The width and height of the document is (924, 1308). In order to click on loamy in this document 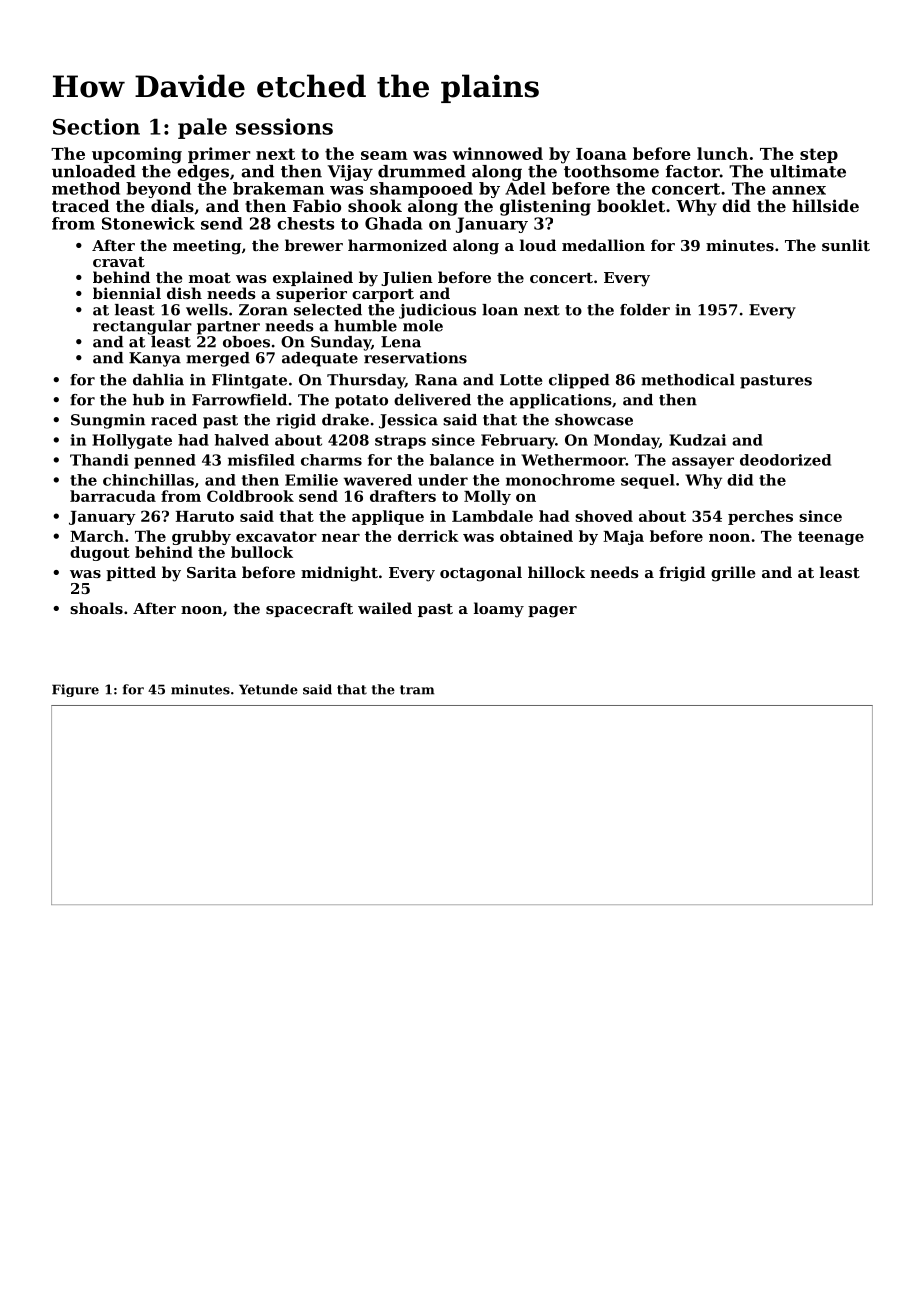, I will do `click(499, 610)`.
